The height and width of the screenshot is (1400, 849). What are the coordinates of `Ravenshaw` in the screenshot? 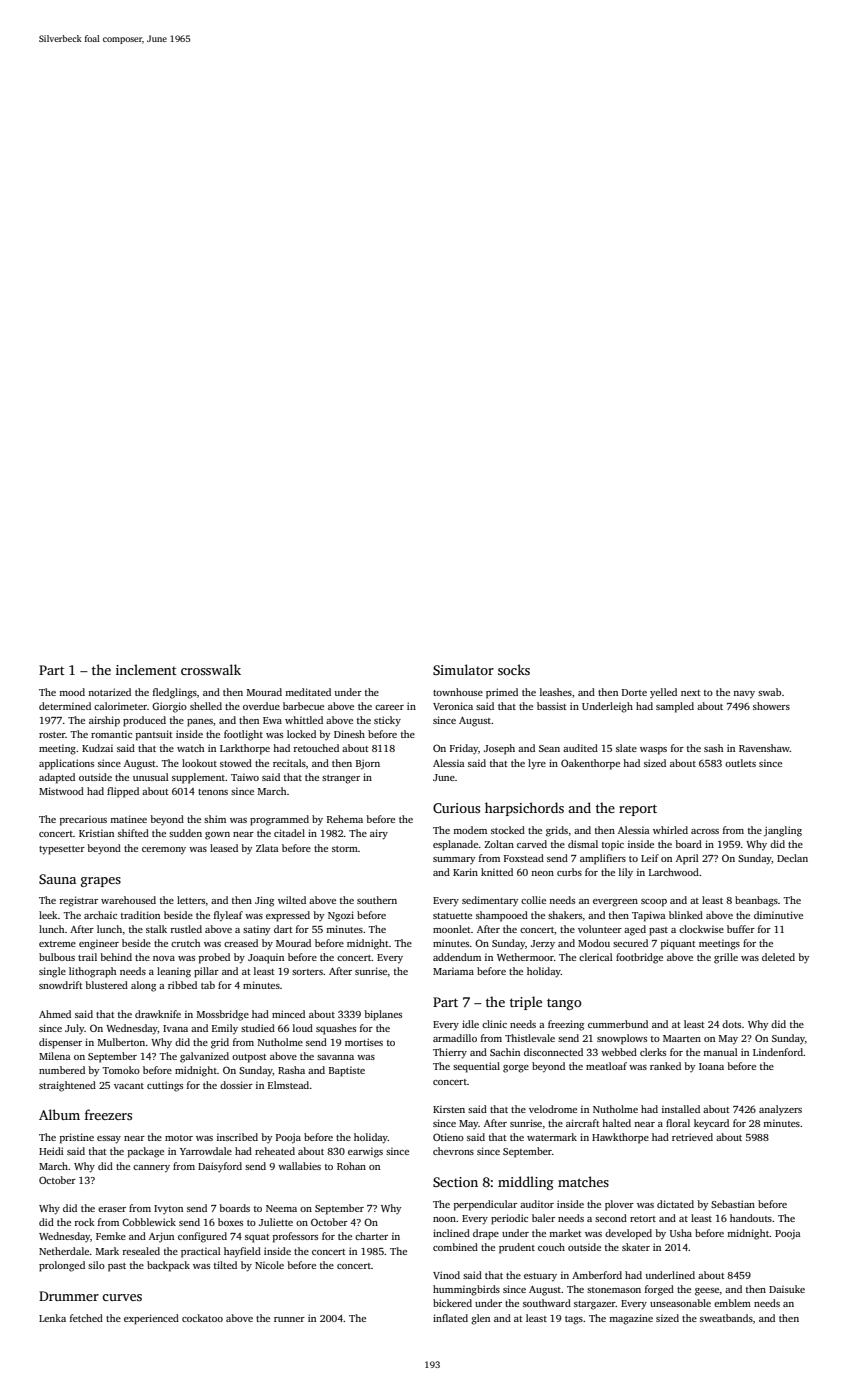 It's located at (764, 748).
